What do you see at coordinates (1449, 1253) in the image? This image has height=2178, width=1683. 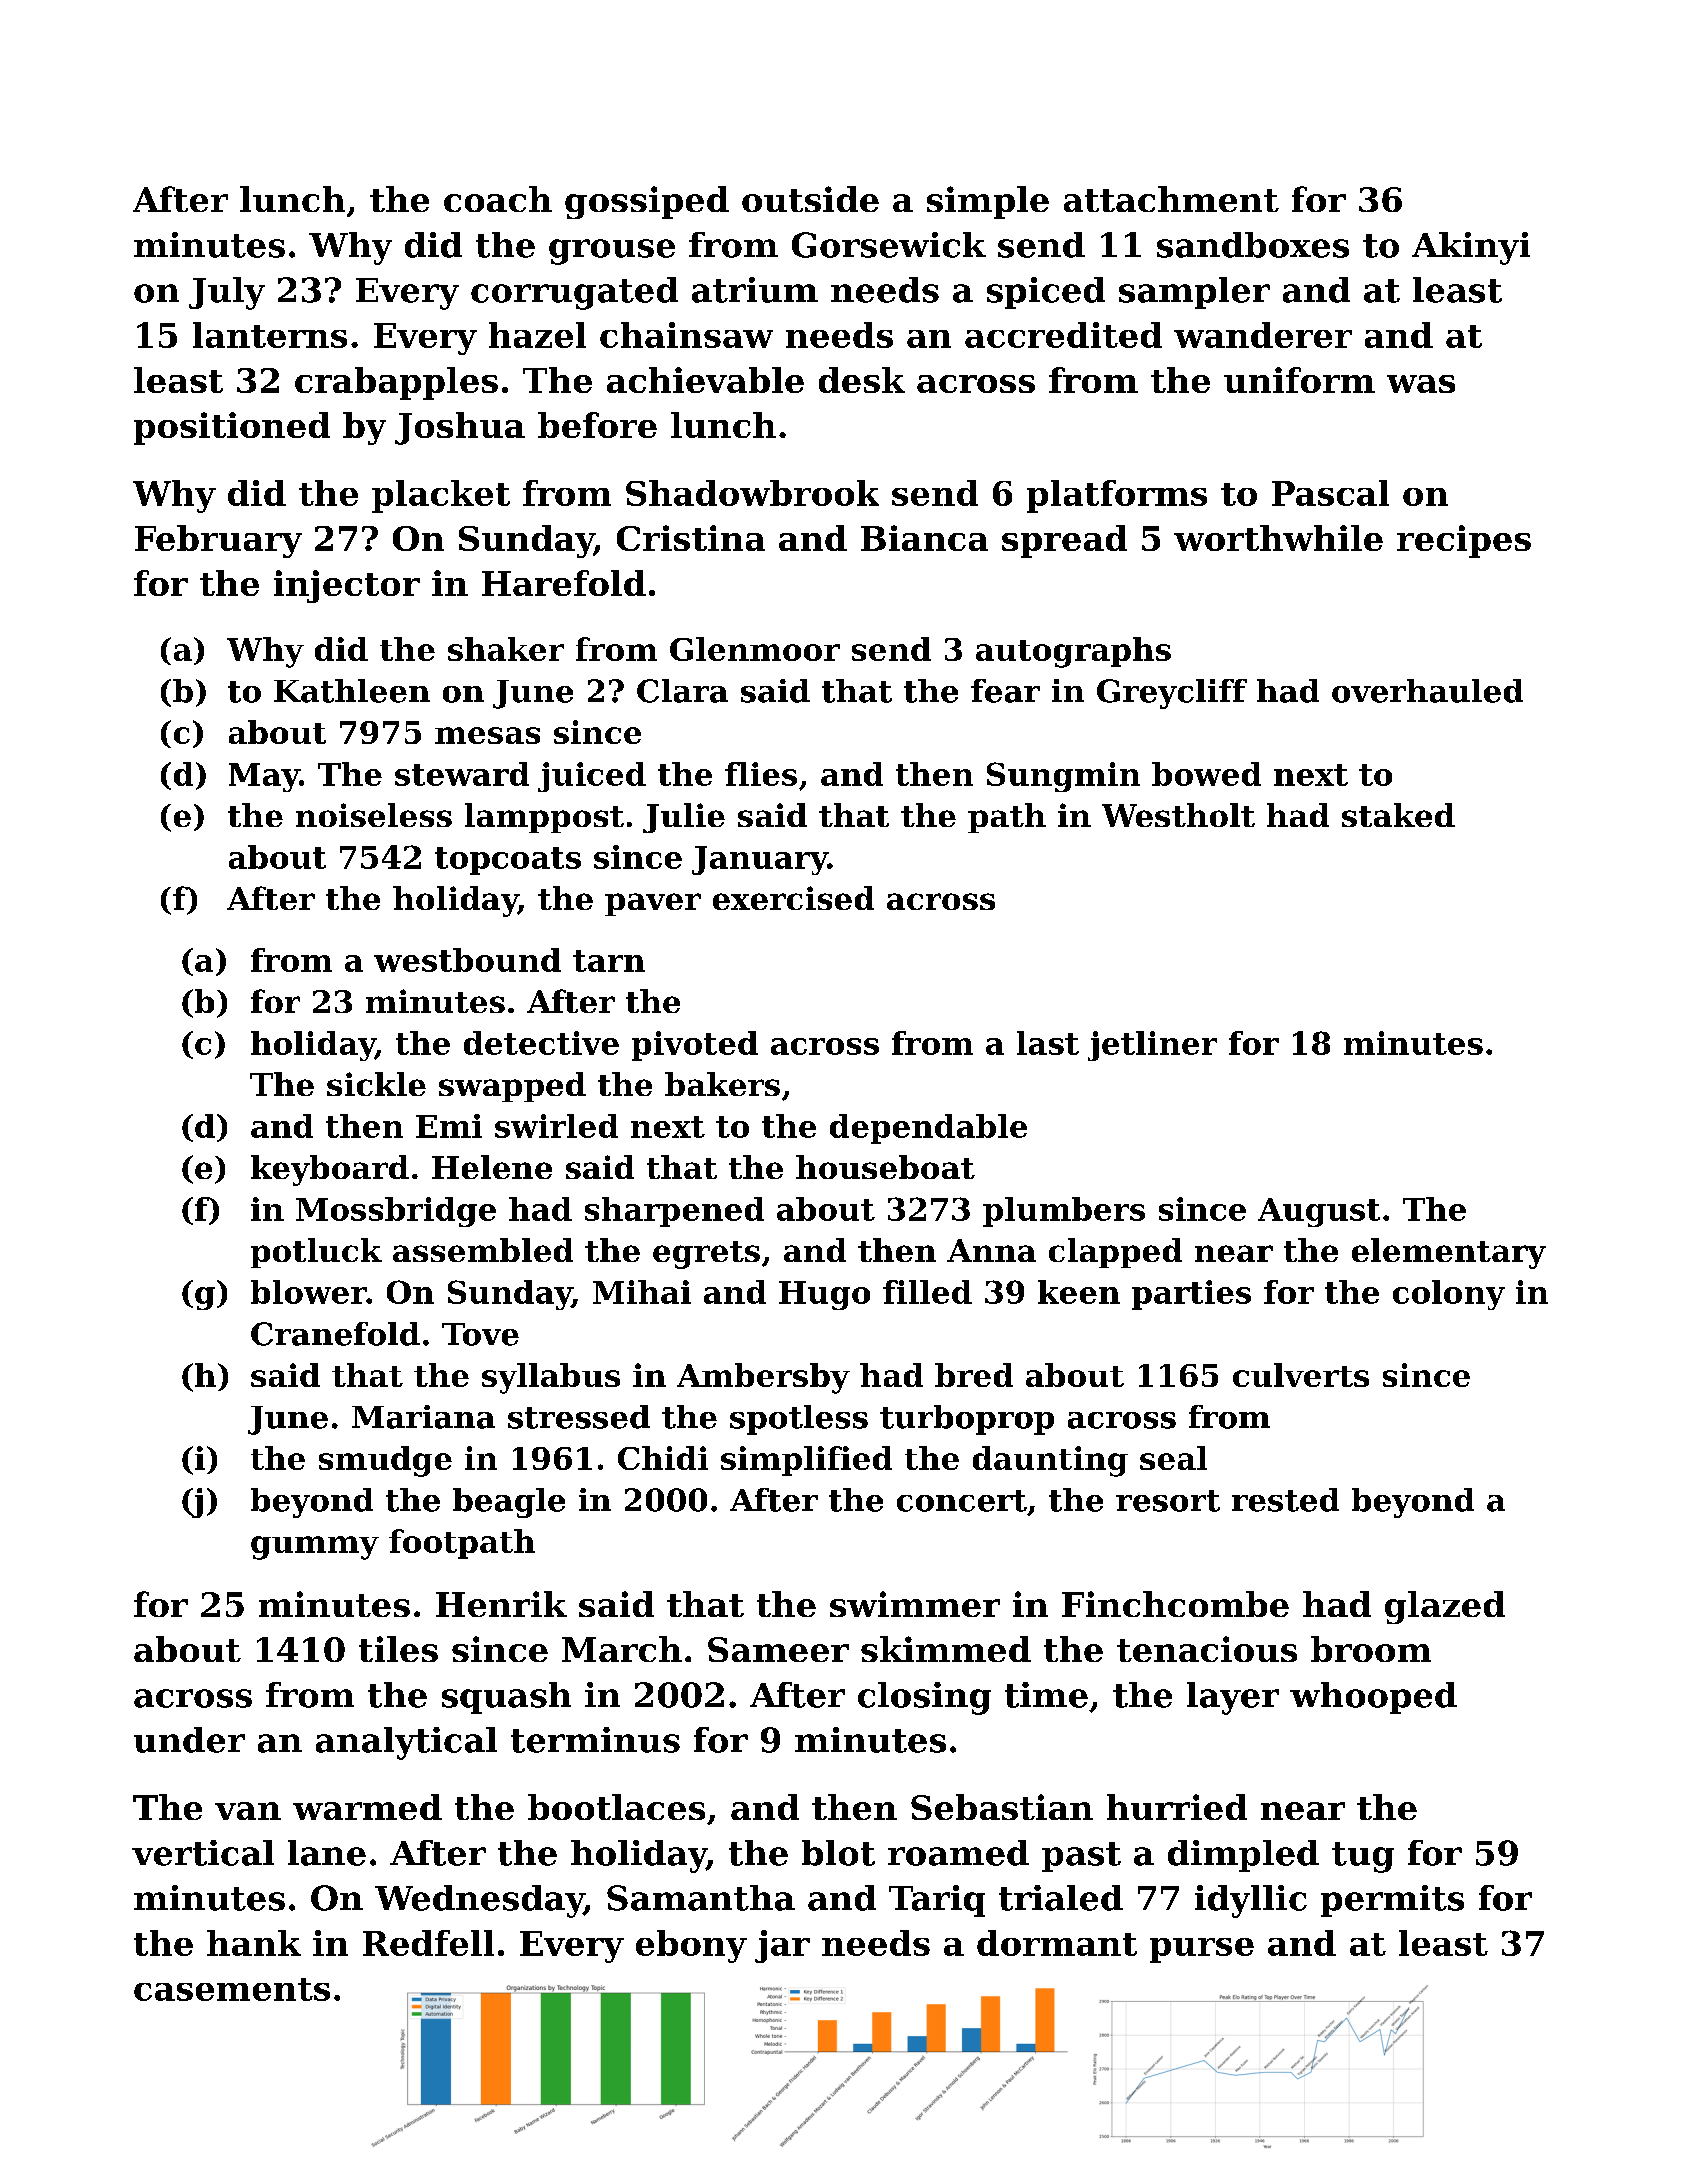 I see `elementary` at bounding box center [1449, 1253].
